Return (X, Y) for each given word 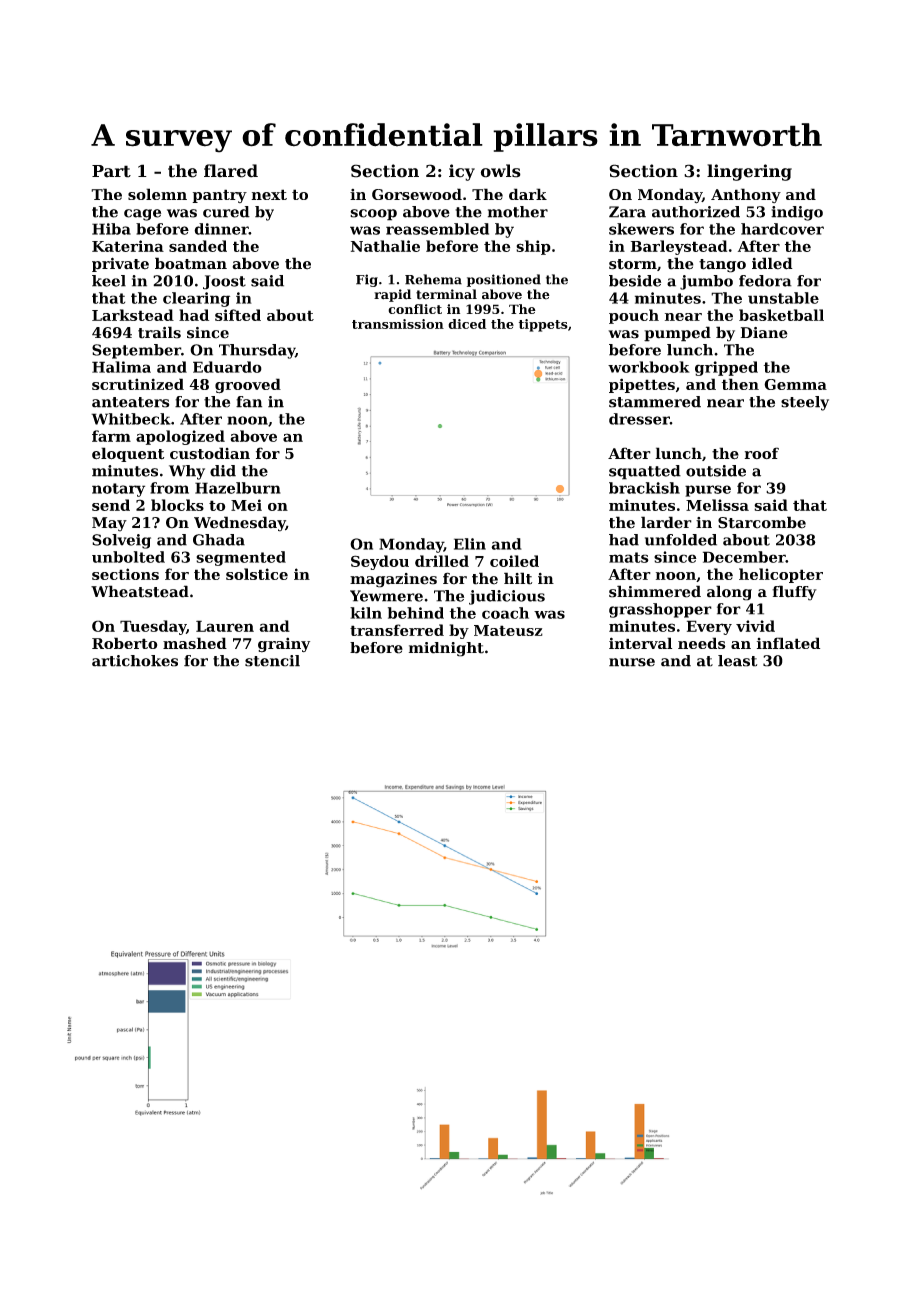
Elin (470, 544)
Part (111, 171)
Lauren (225, 626)
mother (518, 212)
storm (633, 264)
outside (716, 471)
